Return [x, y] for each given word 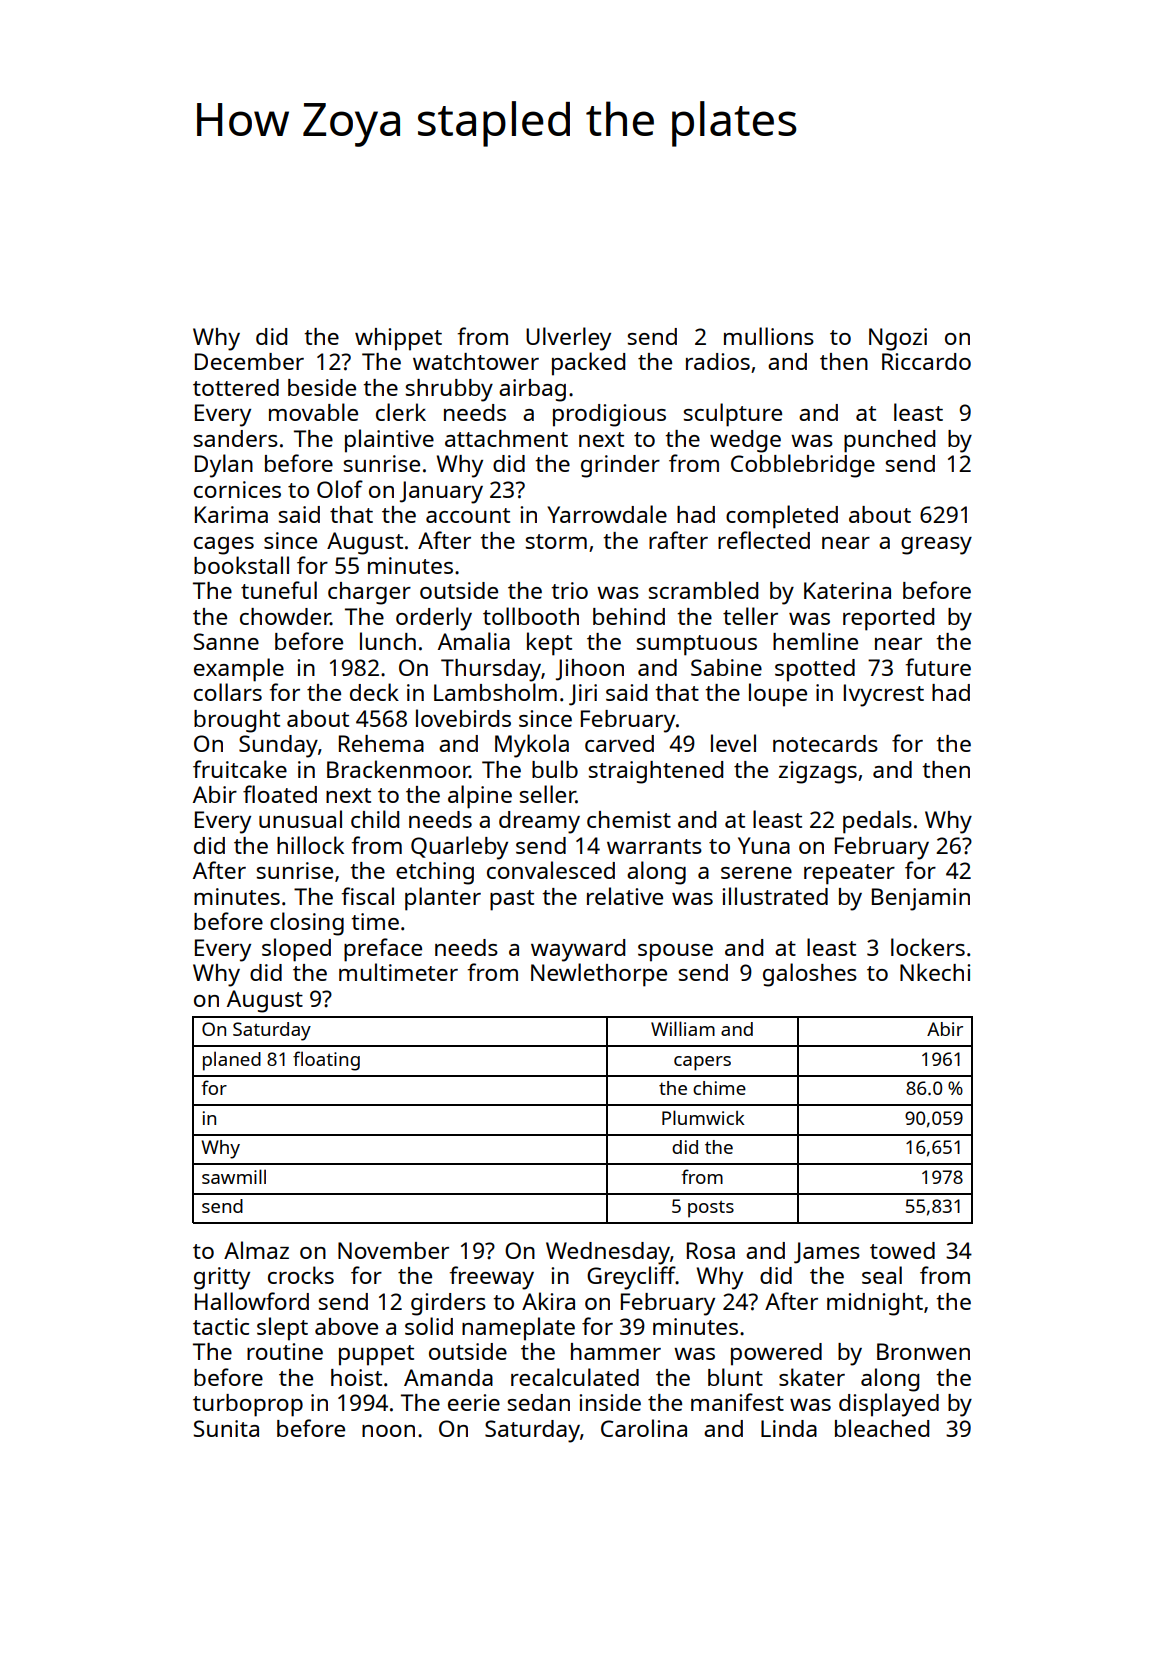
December [249, 361]
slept [282, 1329]
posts [711, 1209]
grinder [620, 466]
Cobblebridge [803, 466]
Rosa [711, 1250]
